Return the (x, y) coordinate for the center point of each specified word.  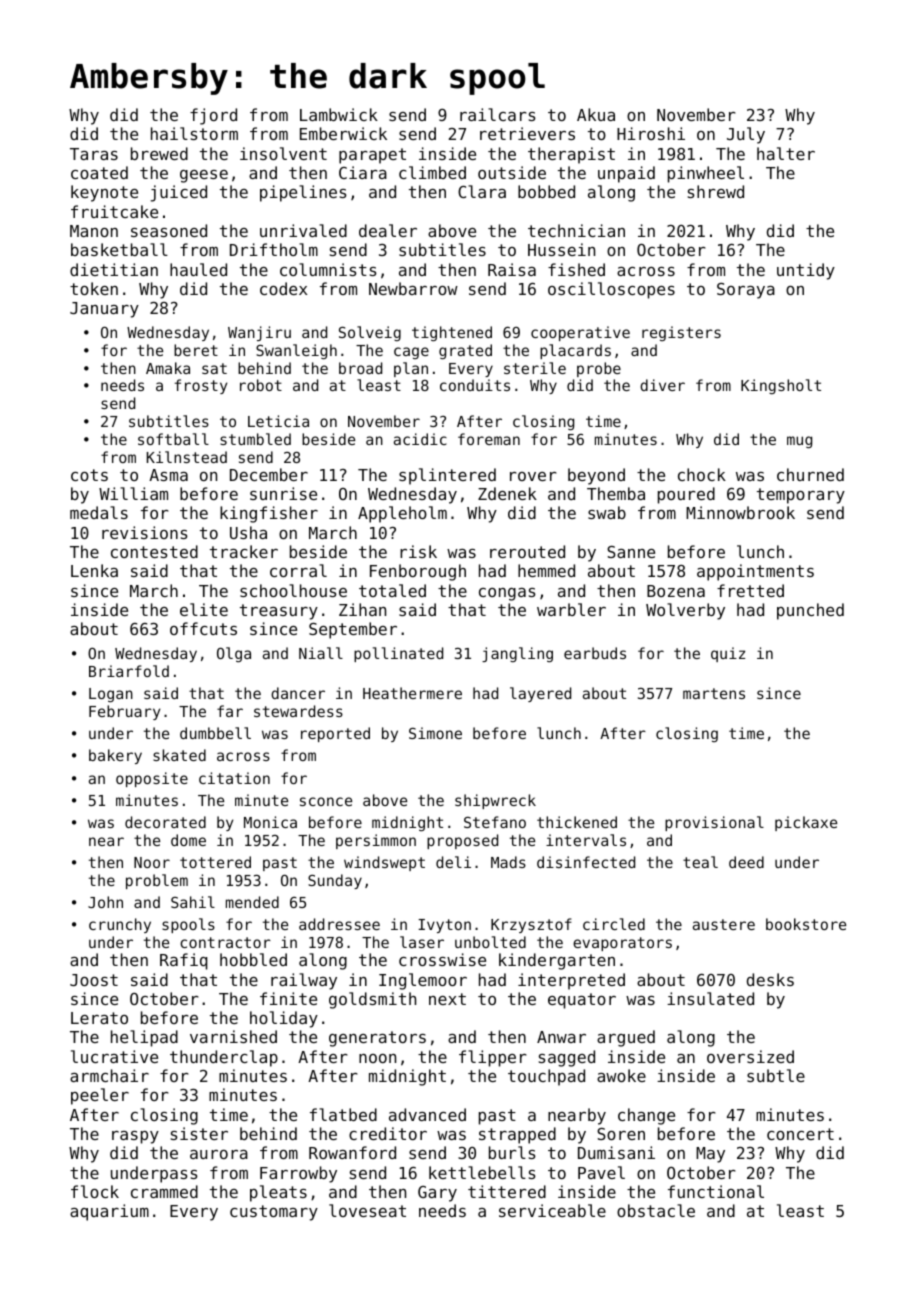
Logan (111, 695)
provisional (714, 823)
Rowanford (352, 1152)
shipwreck (495, 801)
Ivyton (444, 926)
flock (95, 1191)
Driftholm (274, 249)
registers (681, 333)
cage (411, 353)
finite (288, 998)
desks (770, 979)
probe (599, 369)
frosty (201, 386)
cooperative (580, 333)
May (710, 1155)
